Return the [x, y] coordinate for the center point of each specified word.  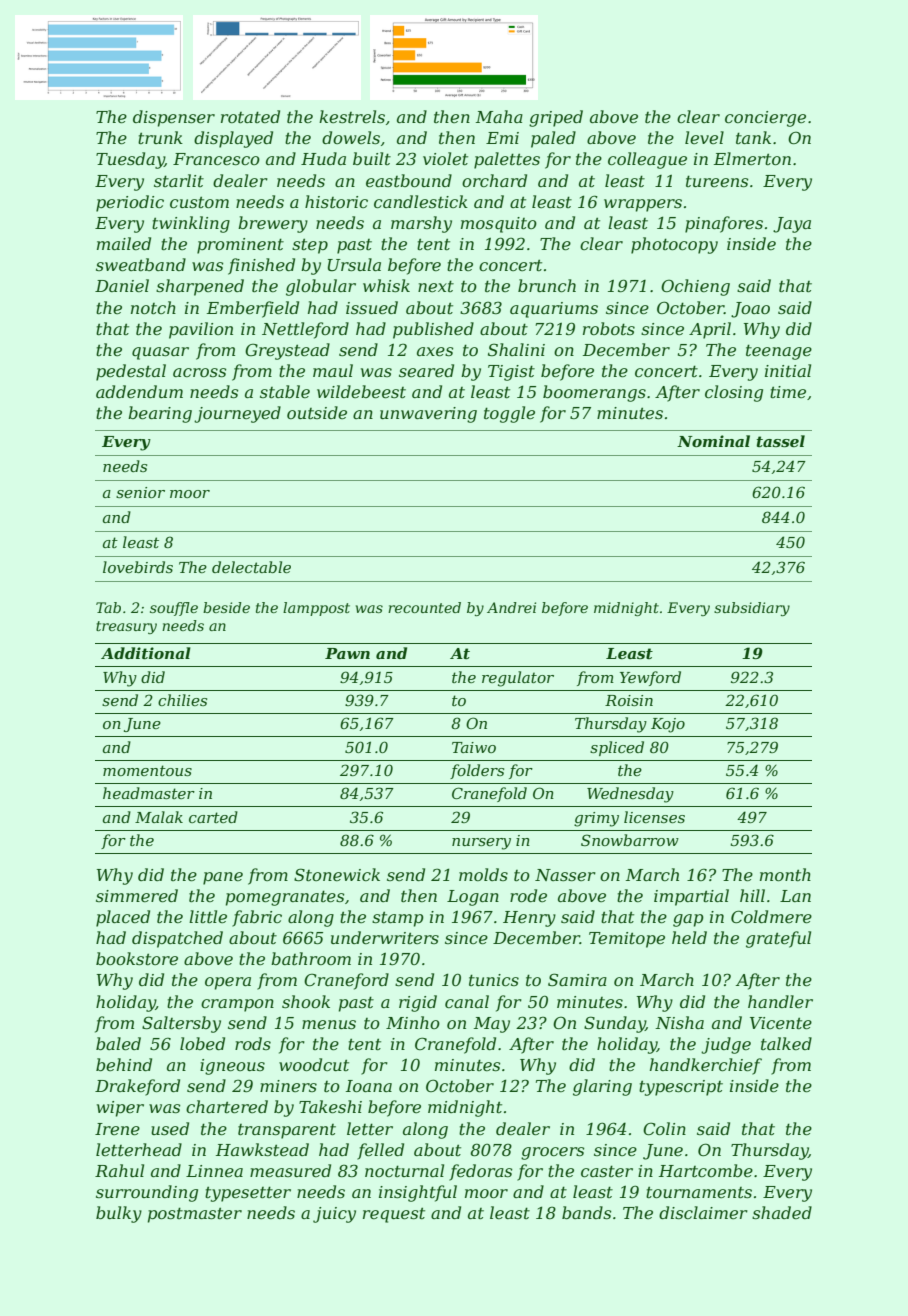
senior [140, 492]
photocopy [674, 245]
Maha [499, 116]
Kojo [668, 725]
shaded [782, 1212]
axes [435, 351]
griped [556, 118]
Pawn [347, 653]
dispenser [174, 118]
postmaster [195, 1215]
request [394, 1215]
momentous [147, 770]
